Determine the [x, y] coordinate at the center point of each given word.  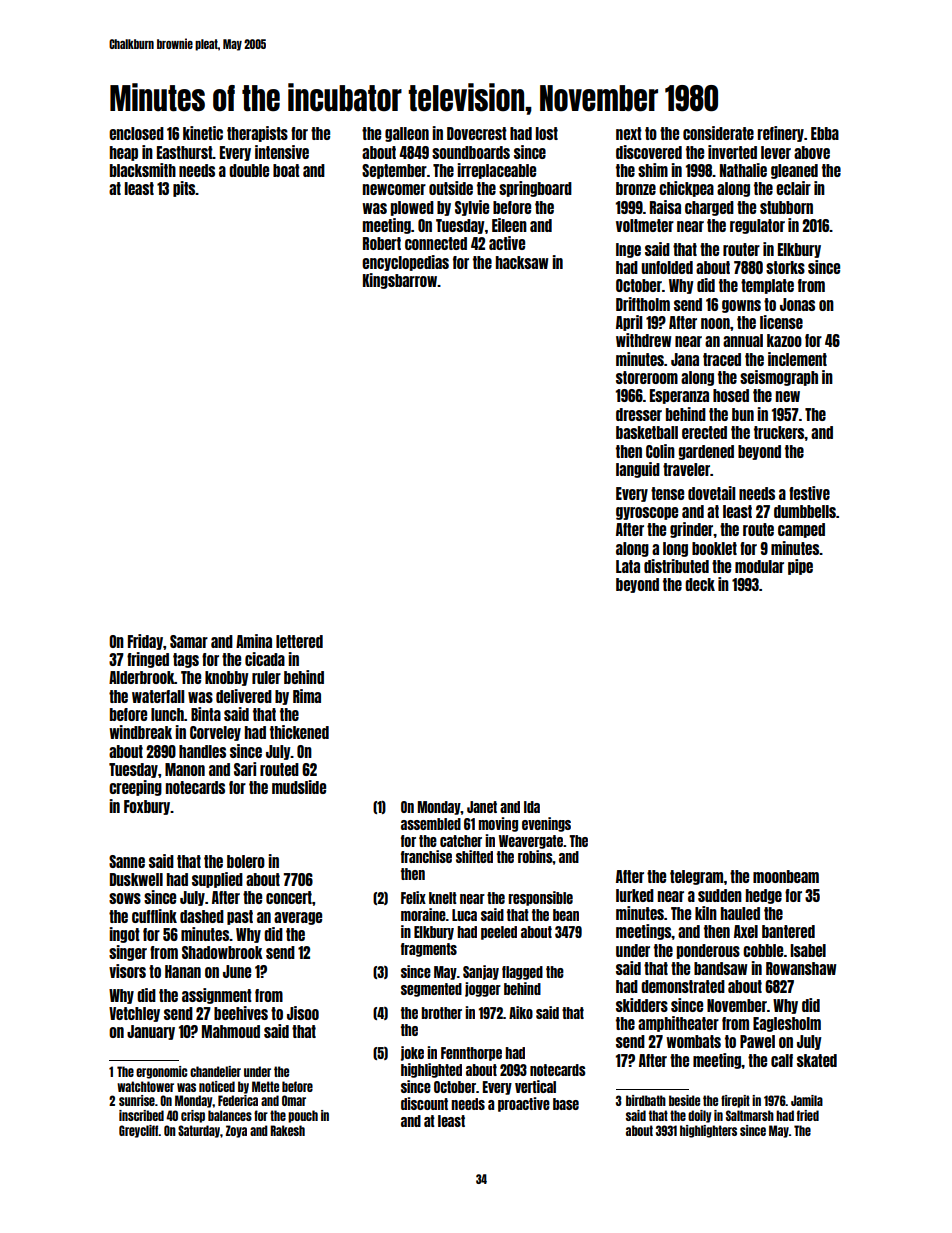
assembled [431, 824]
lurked [635, 895]
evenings [546, 824]
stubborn [786, 207]
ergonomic [162, 1072]
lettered [299, 641]
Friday [145, 642]
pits [184, 189]
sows [125, 898]
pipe [800, 567]
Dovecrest [477, 133]
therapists [257, 134]
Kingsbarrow [400, 281]
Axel [746, 931]
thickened [299, 732]
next [629, 133]
